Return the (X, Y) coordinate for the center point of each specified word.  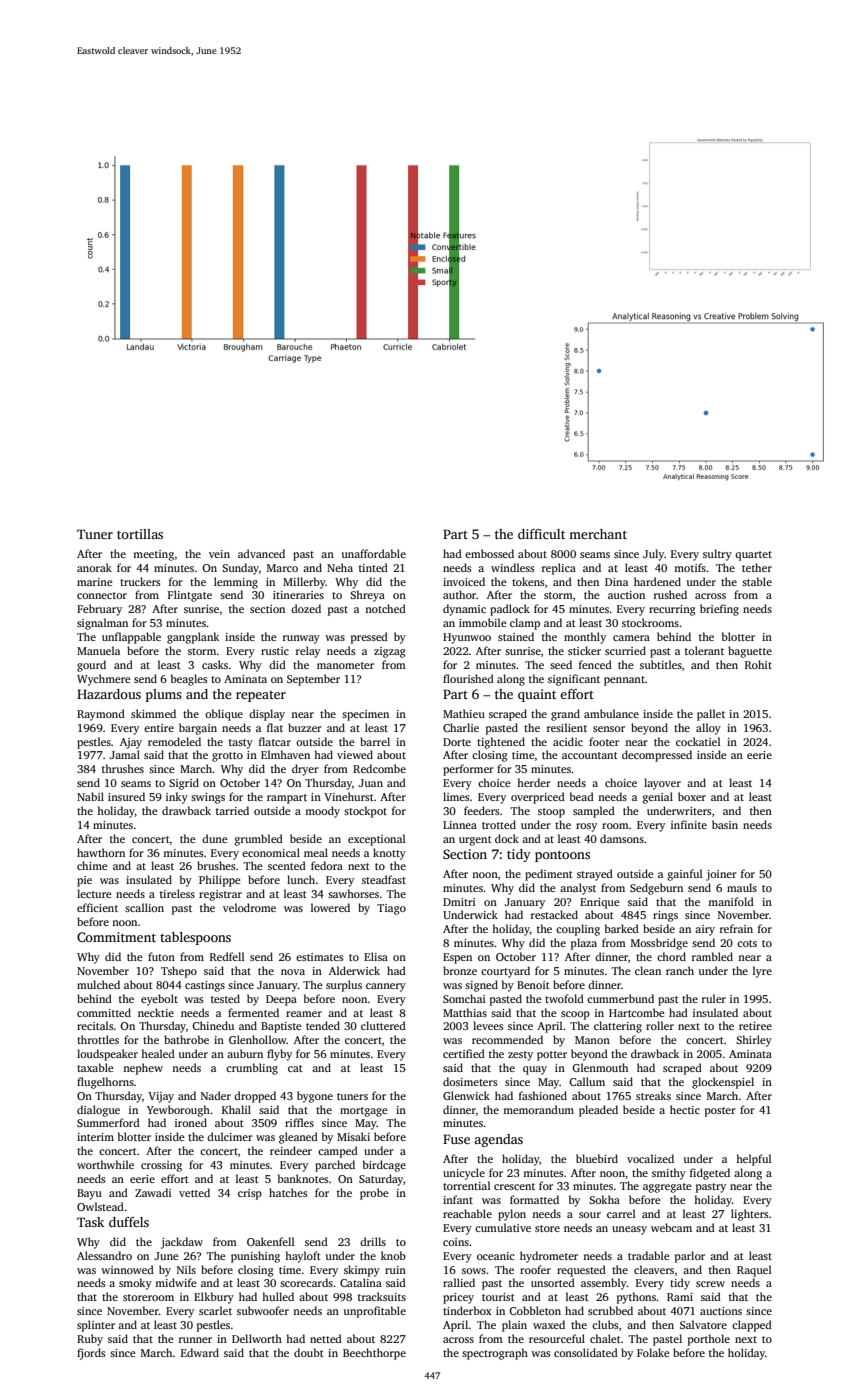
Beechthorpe (374, 1354)
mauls (742, 887)
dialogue (98, 1111)
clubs (605, 1324)
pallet (711, 715)
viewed (355, 754)
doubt (309, 1352)
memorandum (538, 1109)
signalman (102, 624)
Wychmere (104, 680)
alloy (708, 729)
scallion (144, 907)
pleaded (598, 1111)
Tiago (391, 909)
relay (308, 652)
